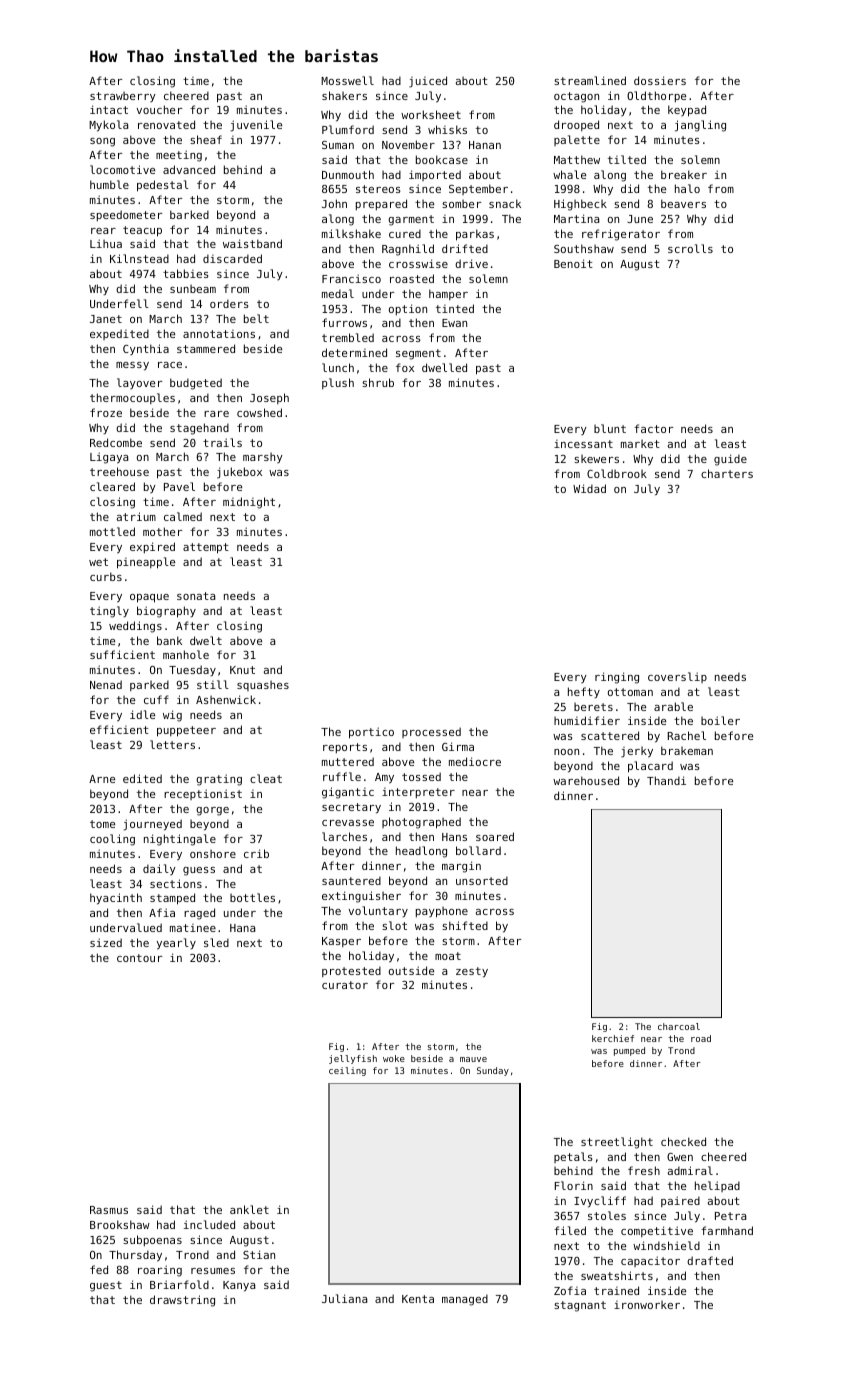  Describe the element at coordinates (353, 1059) in the page. I see `jellyfish` at that location.
